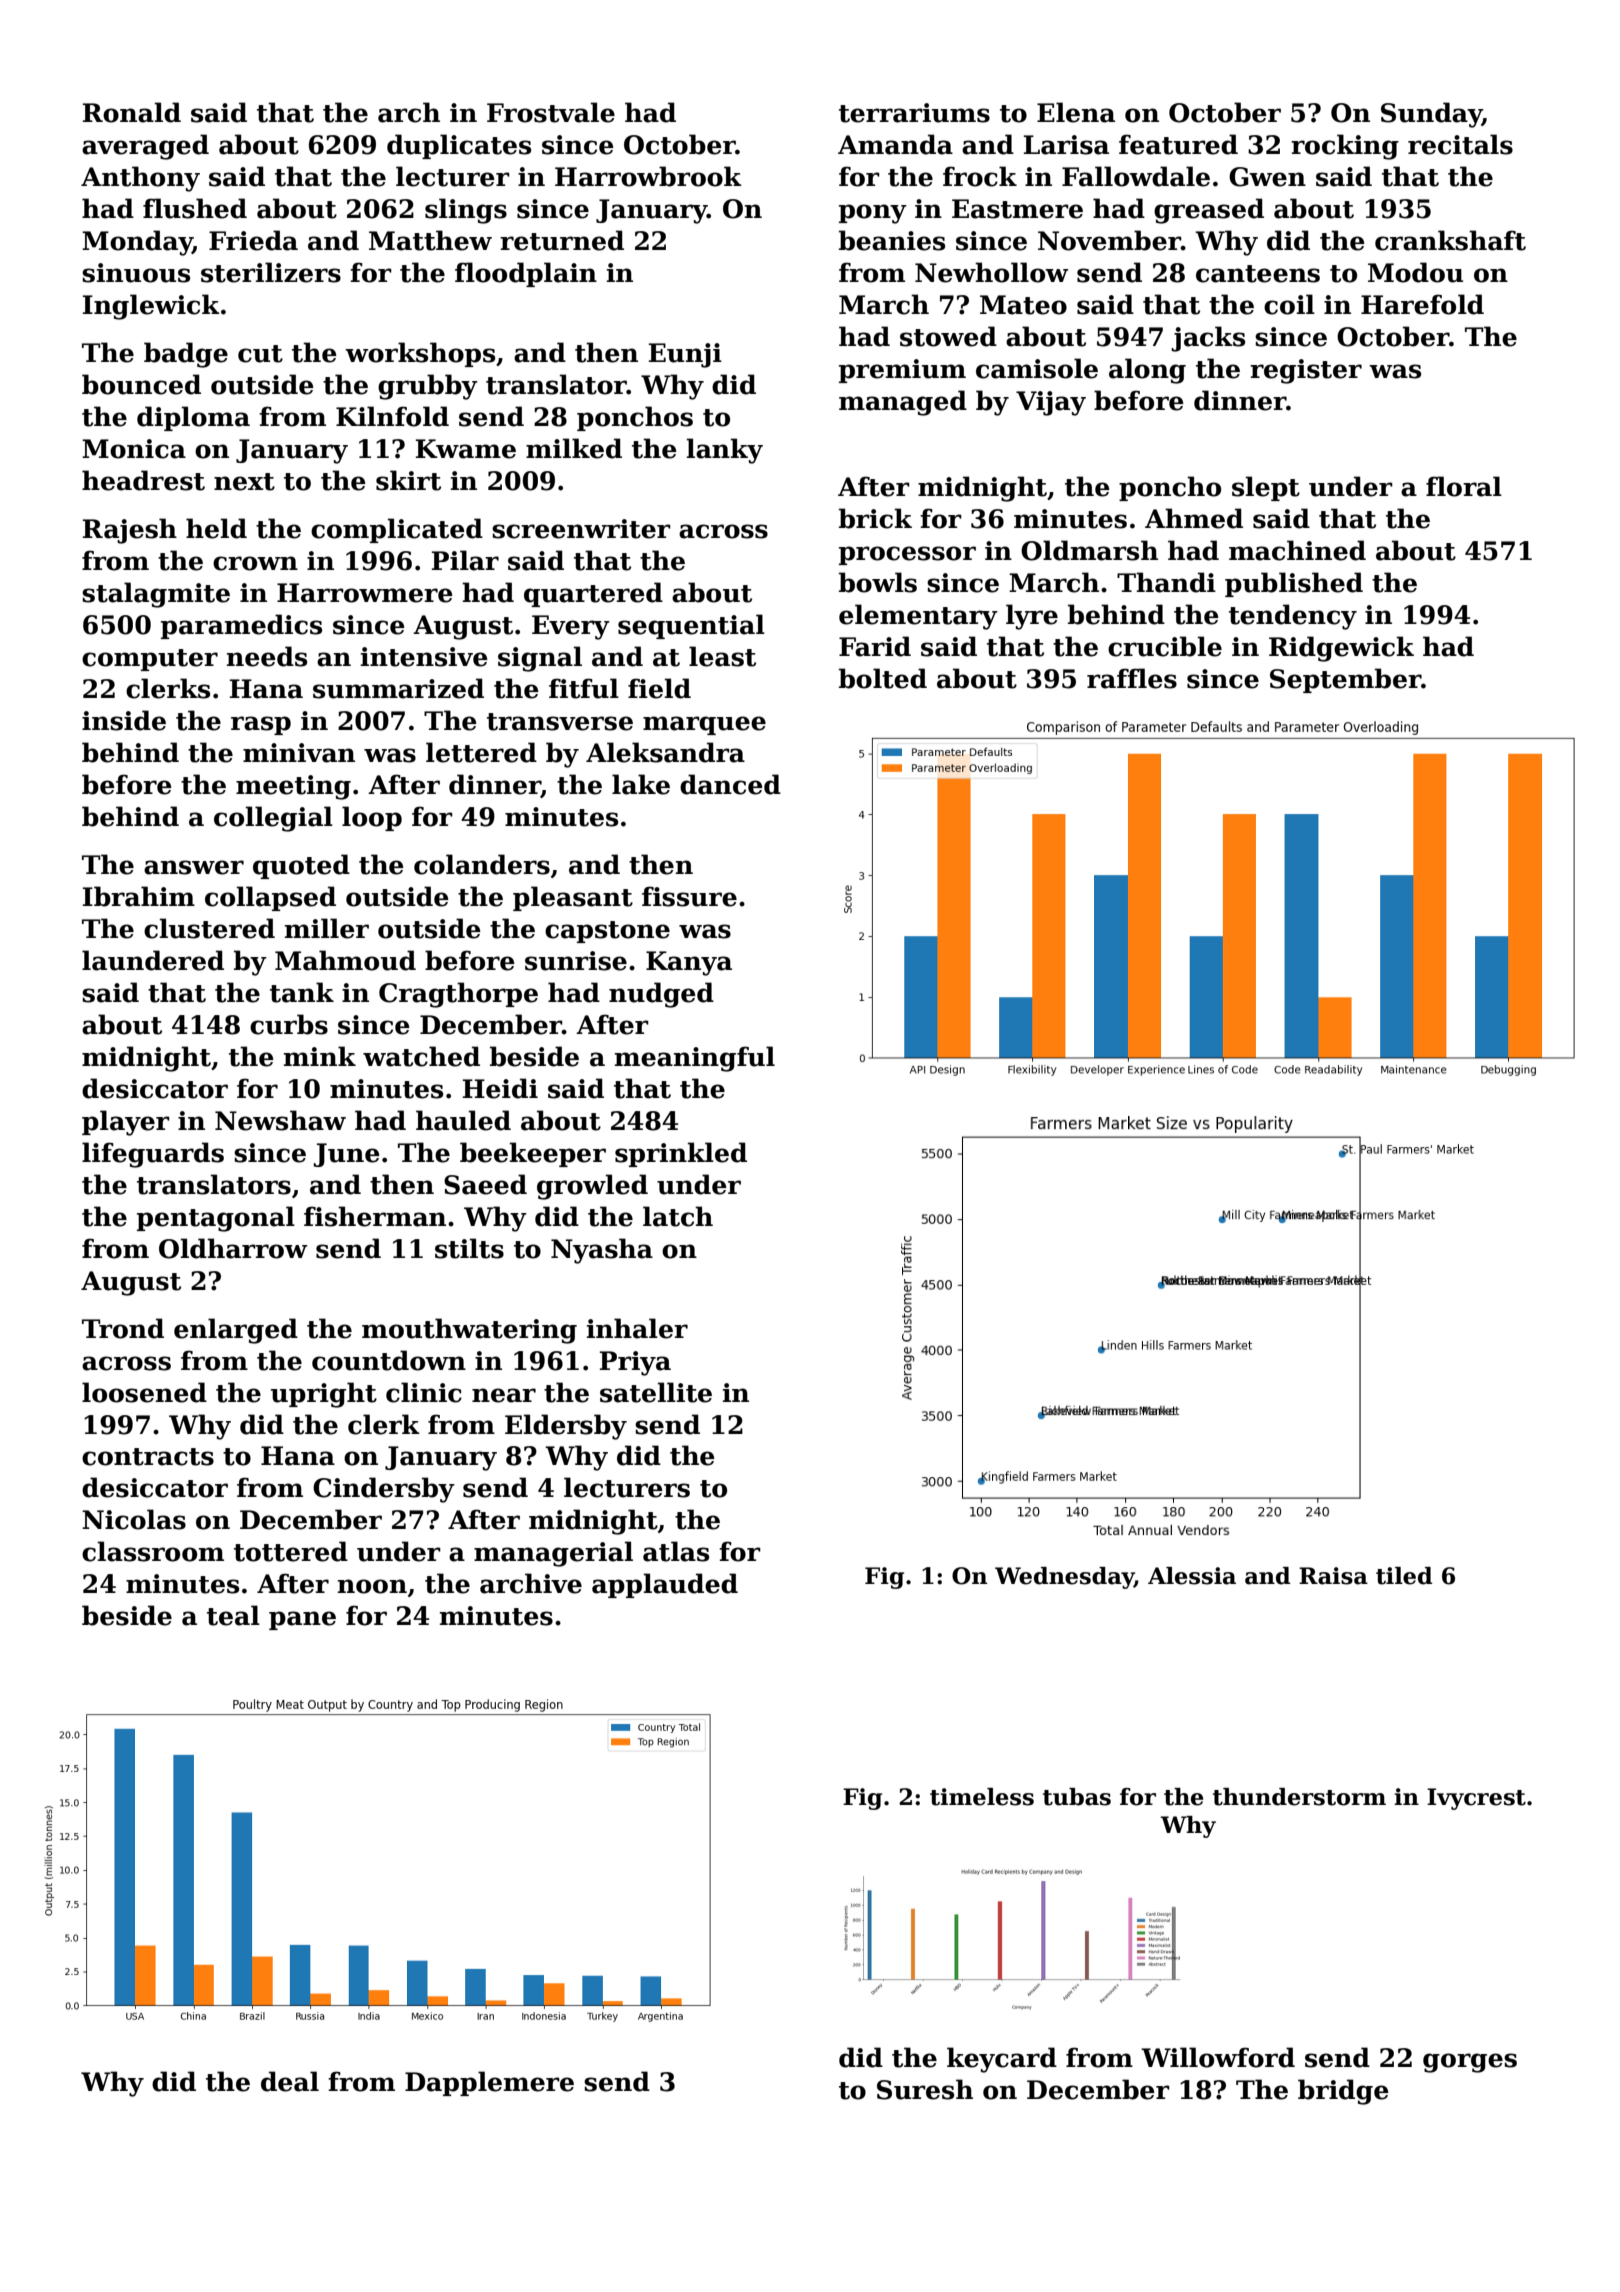 Image resolution: width=1620 pixels, height=2292 pixels. I want to click on Ronald, so click(132, 112).
